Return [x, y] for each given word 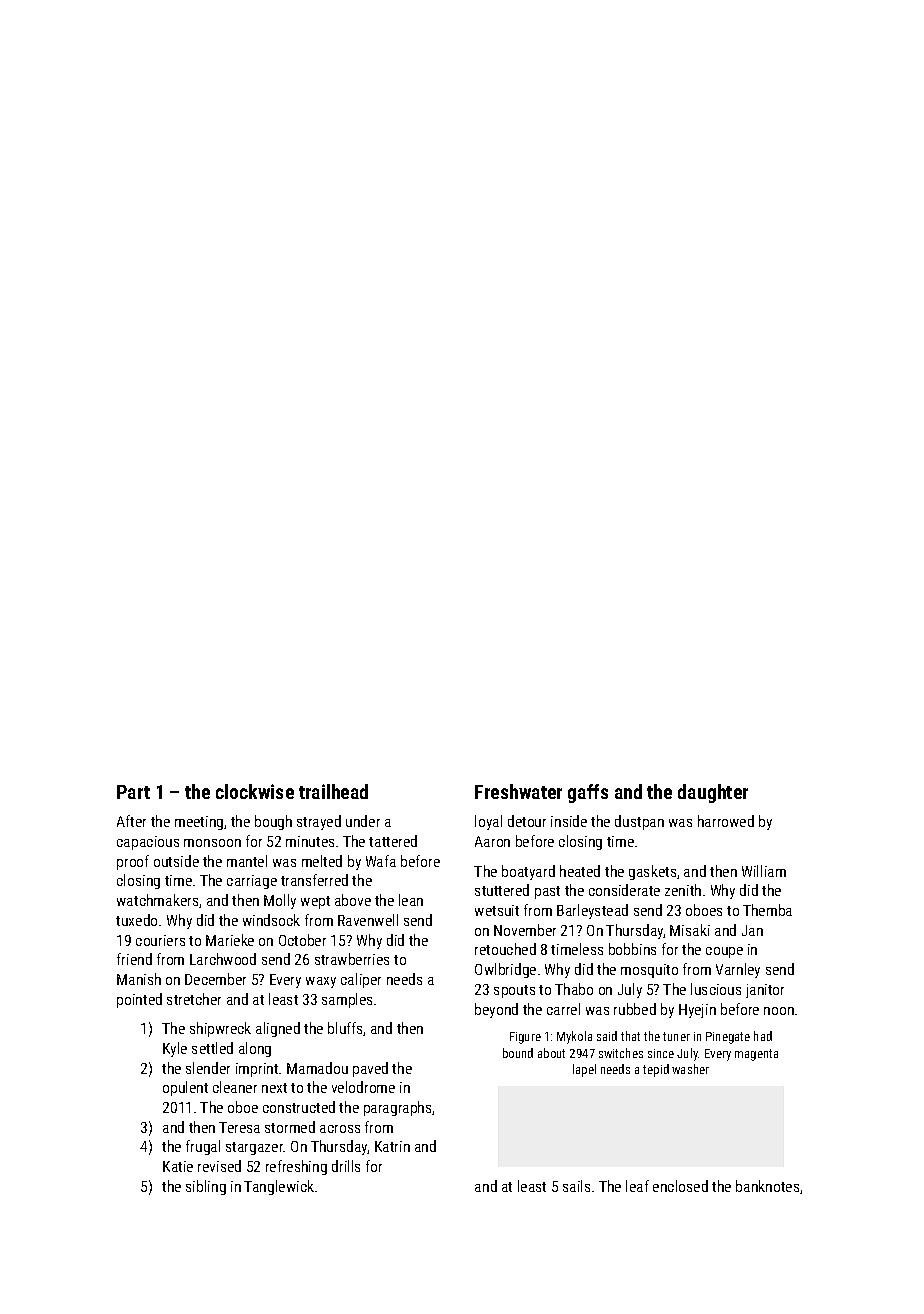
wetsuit [497, 910]
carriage [252, 882]
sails [576, 1186]
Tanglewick [279, 1187]
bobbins [632, 949]
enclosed [680, 1186]
